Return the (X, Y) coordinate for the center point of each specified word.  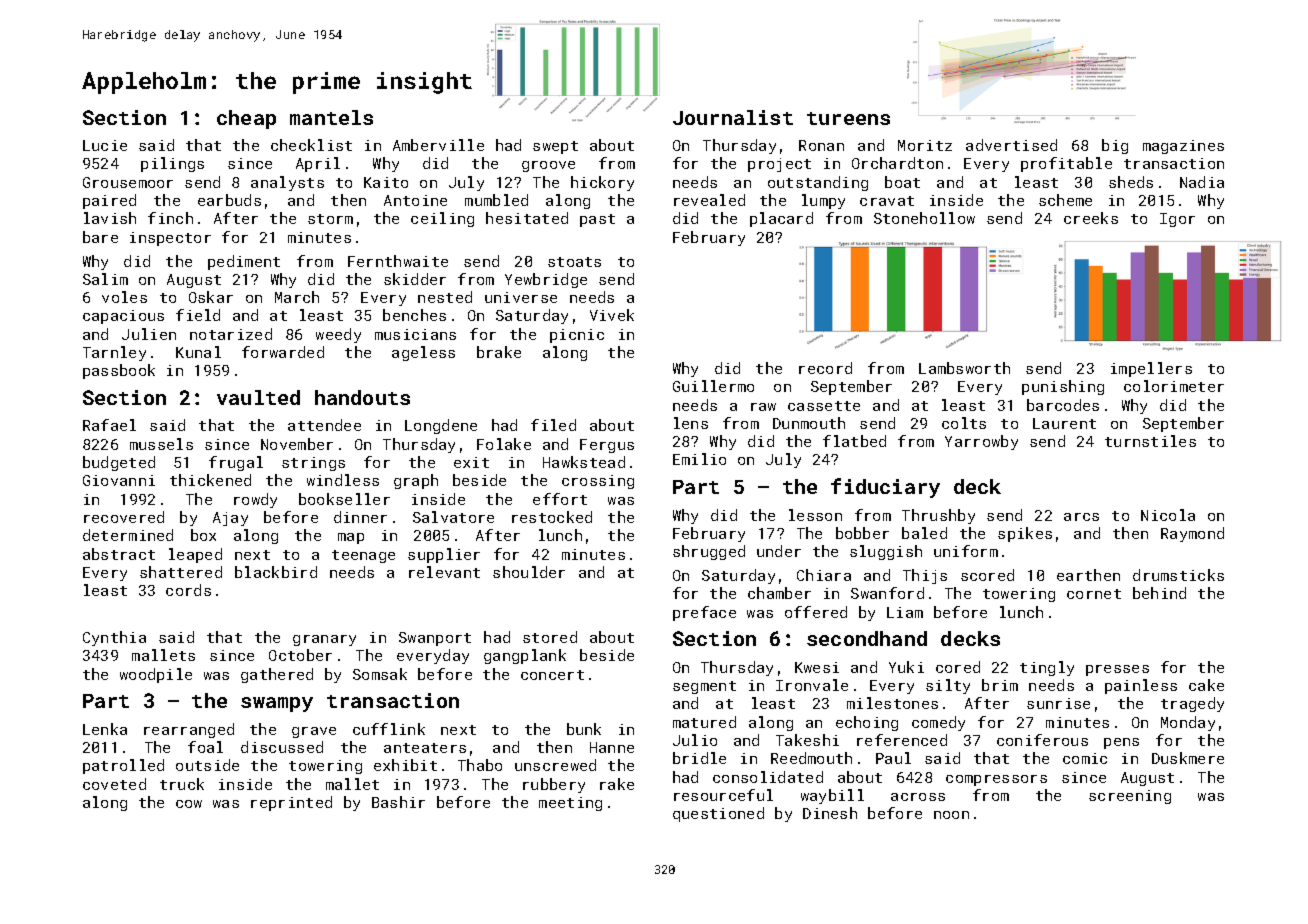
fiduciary (885, 488)
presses (1117, 670)
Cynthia (114, 638)
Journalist (733, 117)
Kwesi (817, 667)
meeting (570, 804)
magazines (1183, 147)
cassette (824, 406)
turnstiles (1150, 441)
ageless (423, 353)
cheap (246, 119)
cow (189, 804)
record (825, 368)
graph (416, 481)
